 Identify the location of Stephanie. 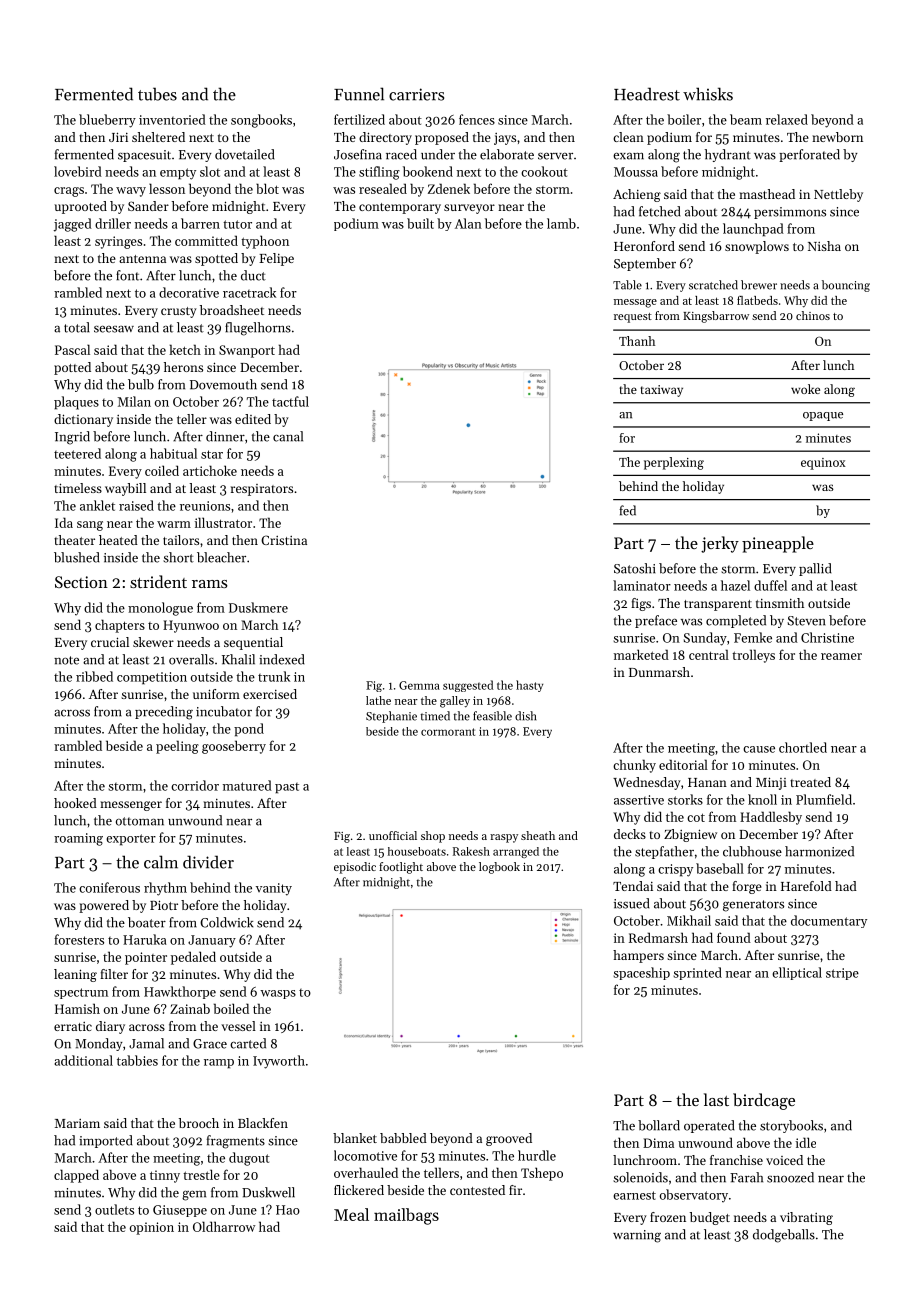
(391, 717).
